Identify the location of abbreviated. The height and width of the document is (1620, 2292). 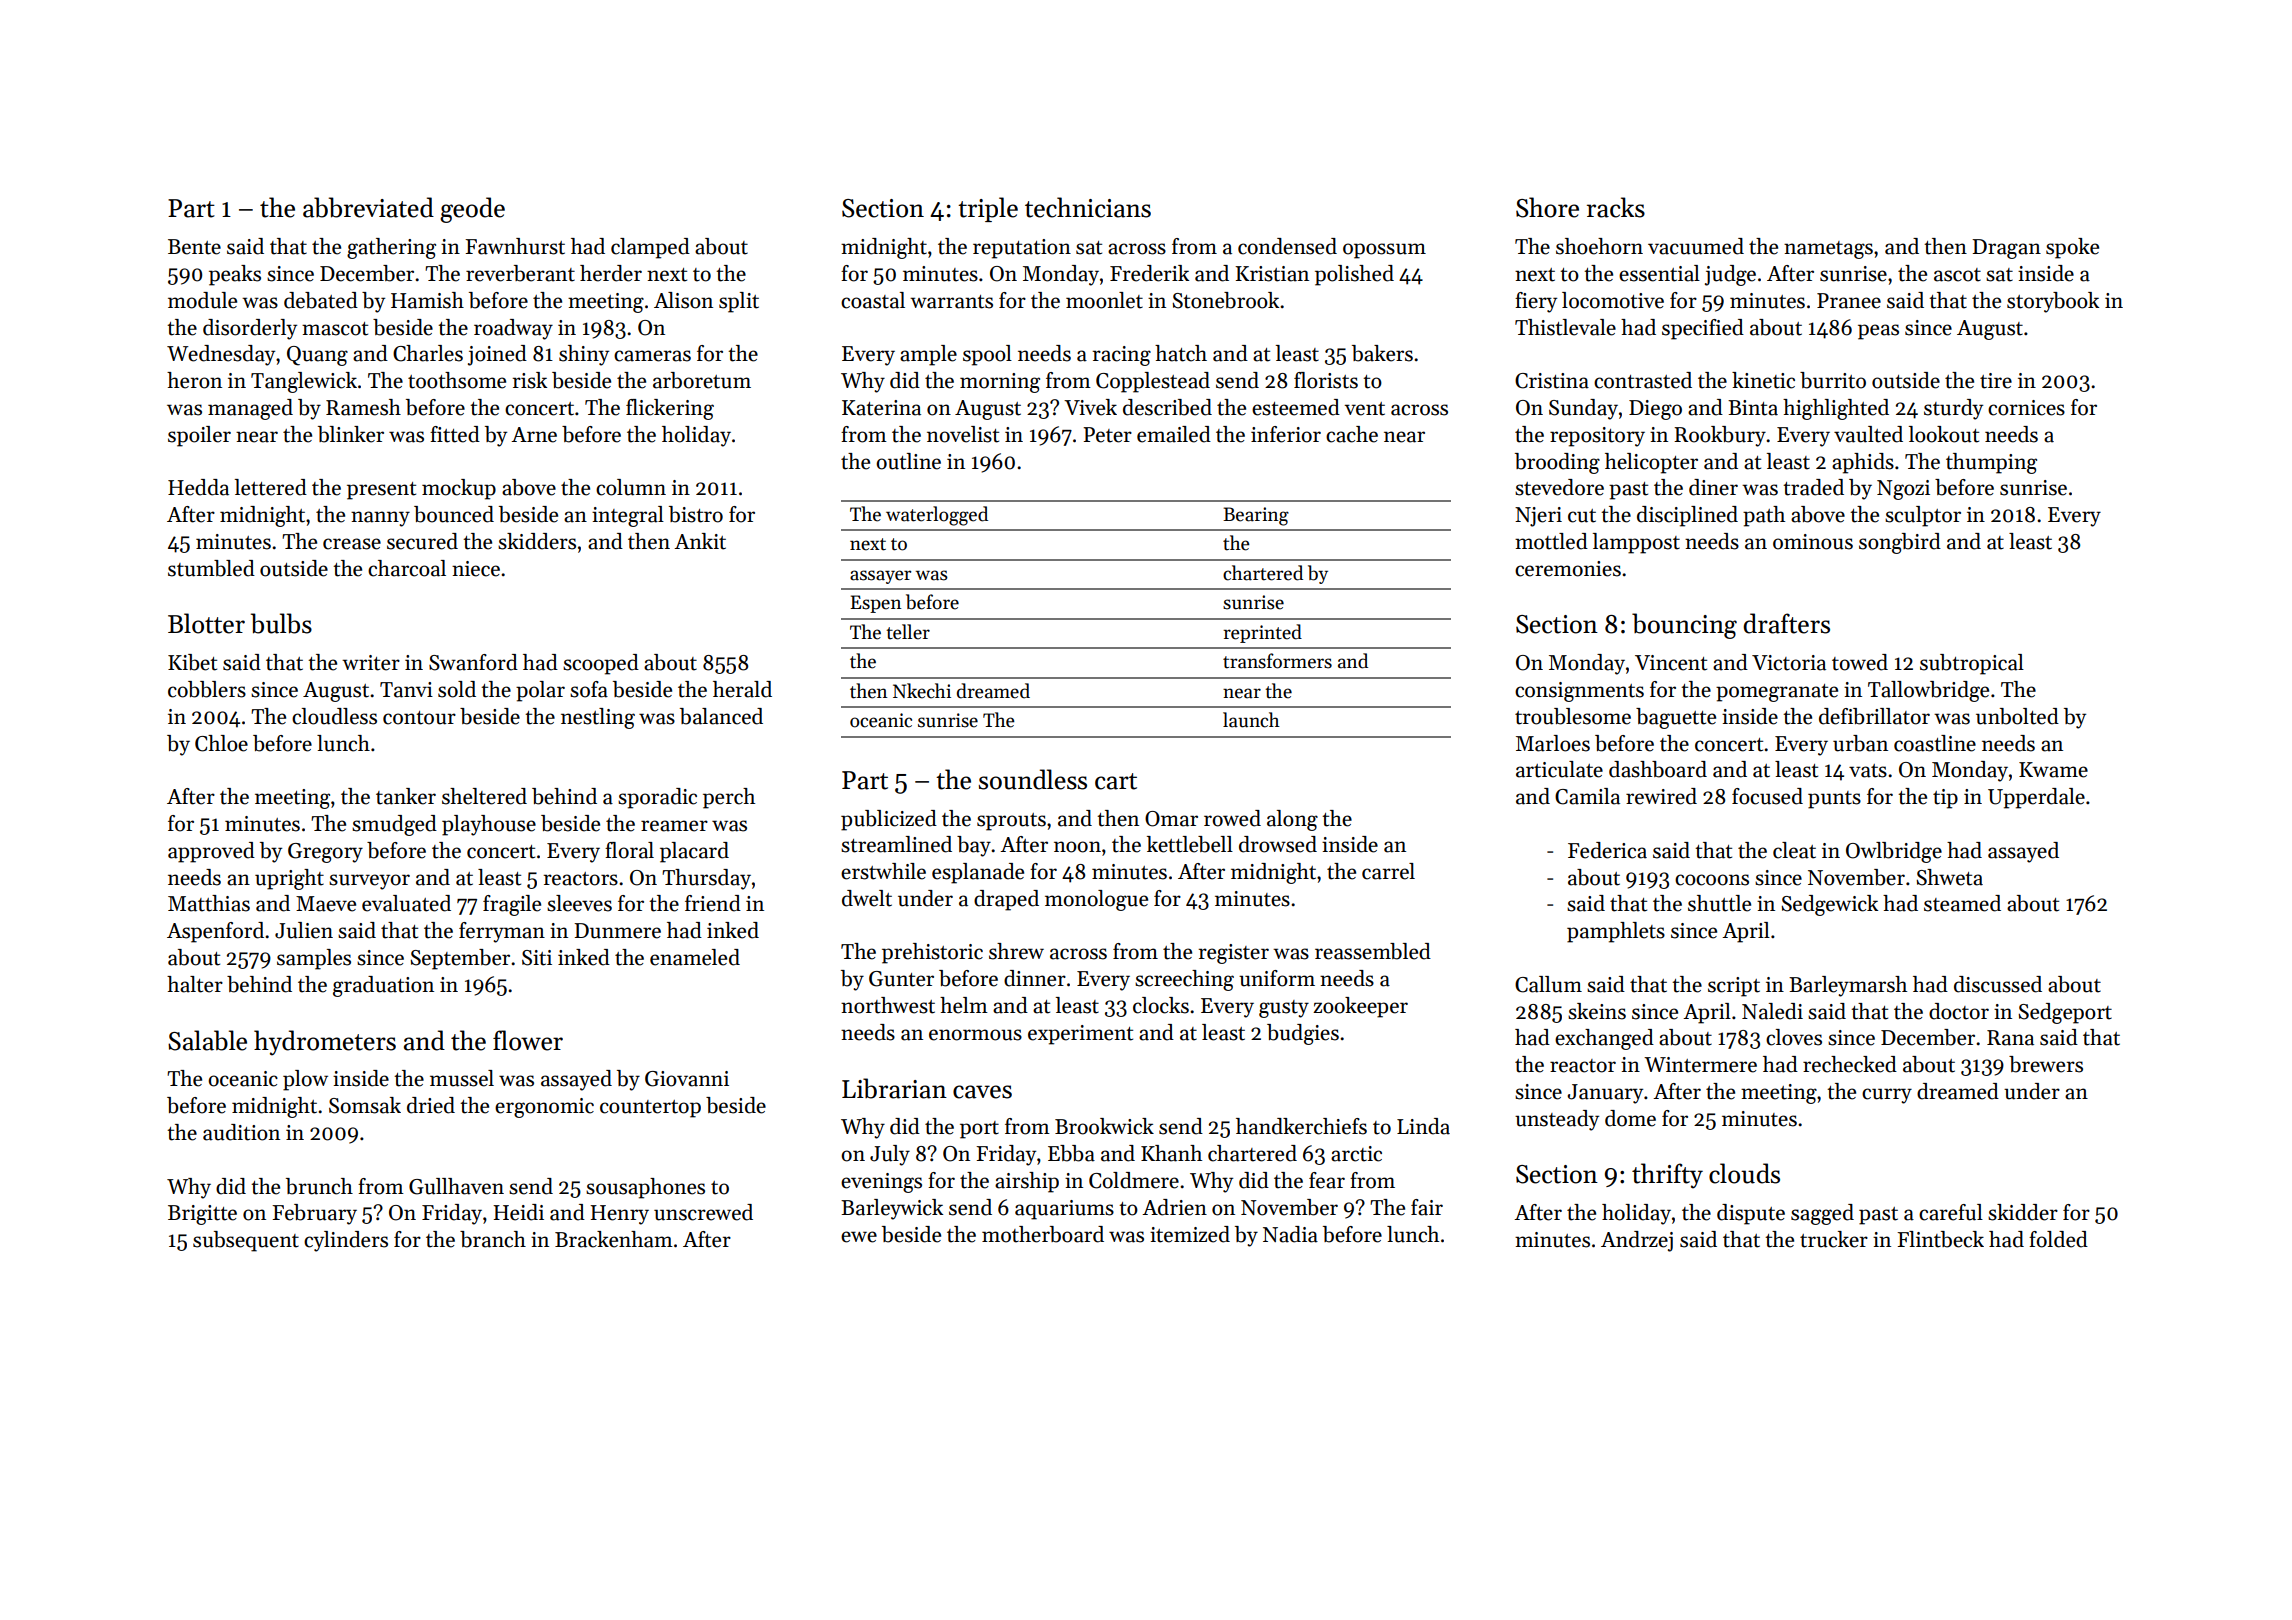
(368, 207).
